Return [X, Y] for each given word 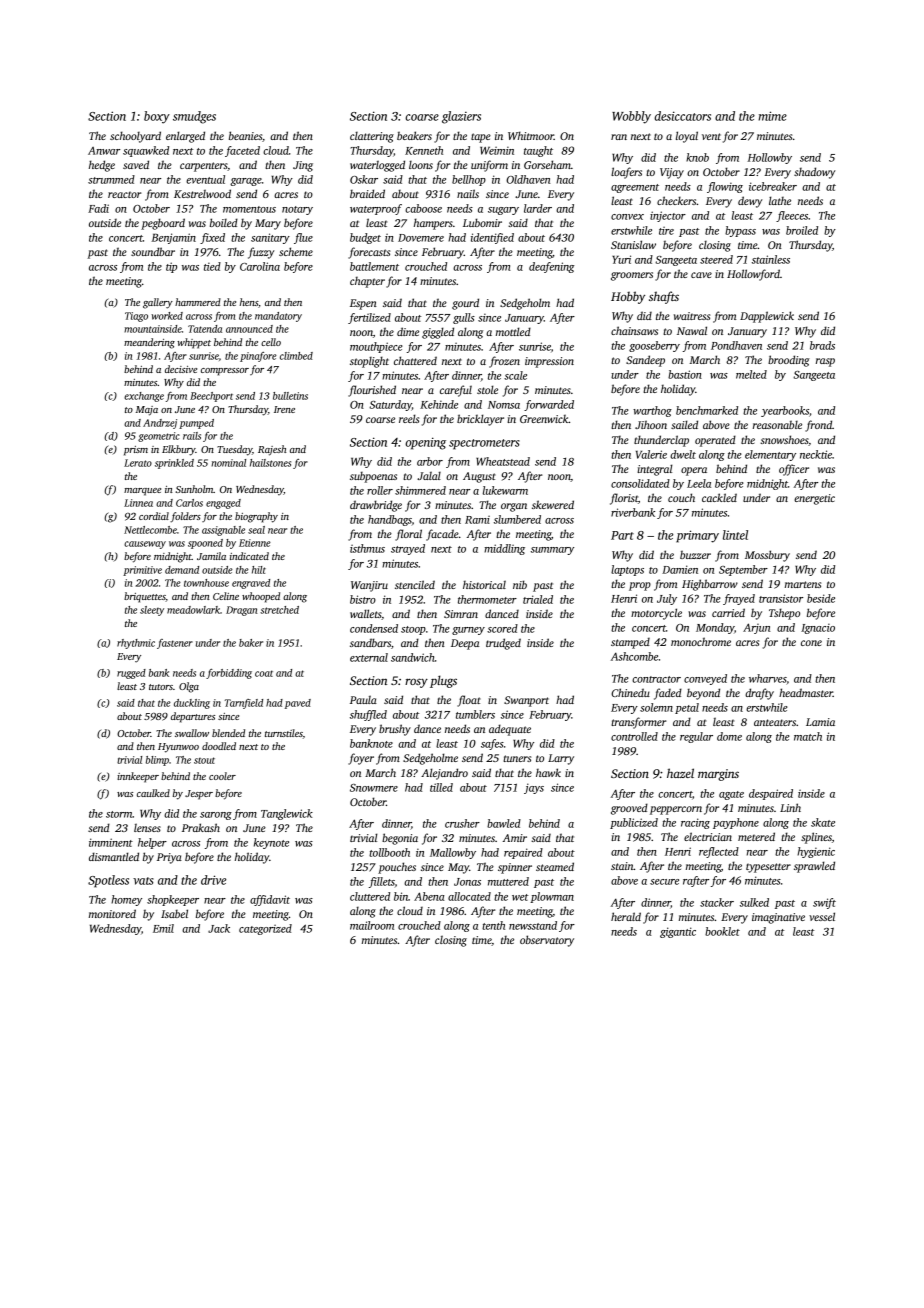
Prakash [201, 827]
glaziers [461, 117]
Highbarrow [710, 585]
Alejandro [444, 774]
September [743, 570]
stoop [413, 630]
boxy [157, 117]
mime [772, 116]
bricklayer [480, 420]
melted [751, 374]
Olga [189, 687]
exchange [144, 397]
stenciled [415, 584]
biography [256, 517]
